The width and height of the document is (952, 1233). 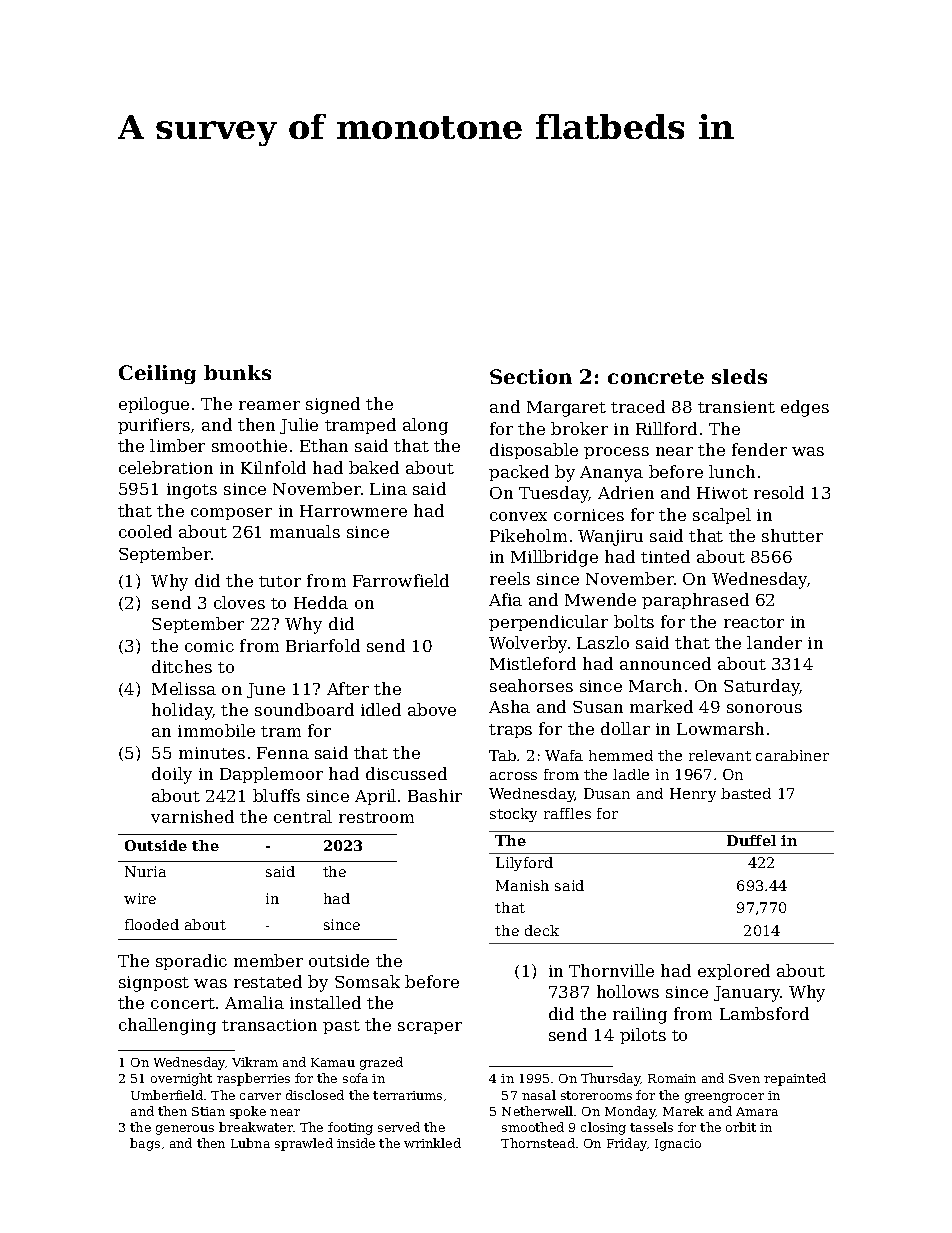 I want to click on lander, so click(x=774, y=642).
